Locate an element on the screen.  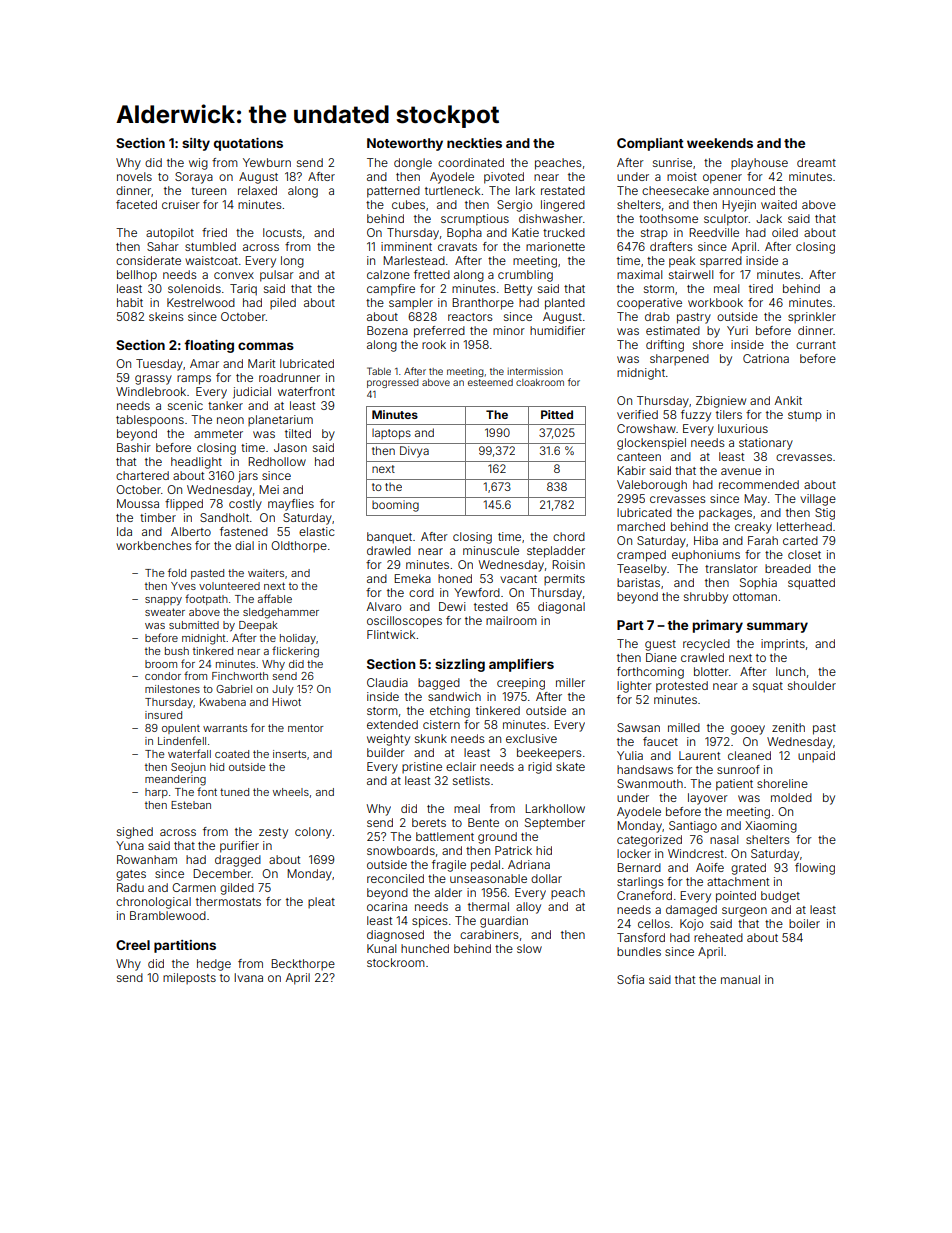
drifting is located at coordinates (665, 346).
